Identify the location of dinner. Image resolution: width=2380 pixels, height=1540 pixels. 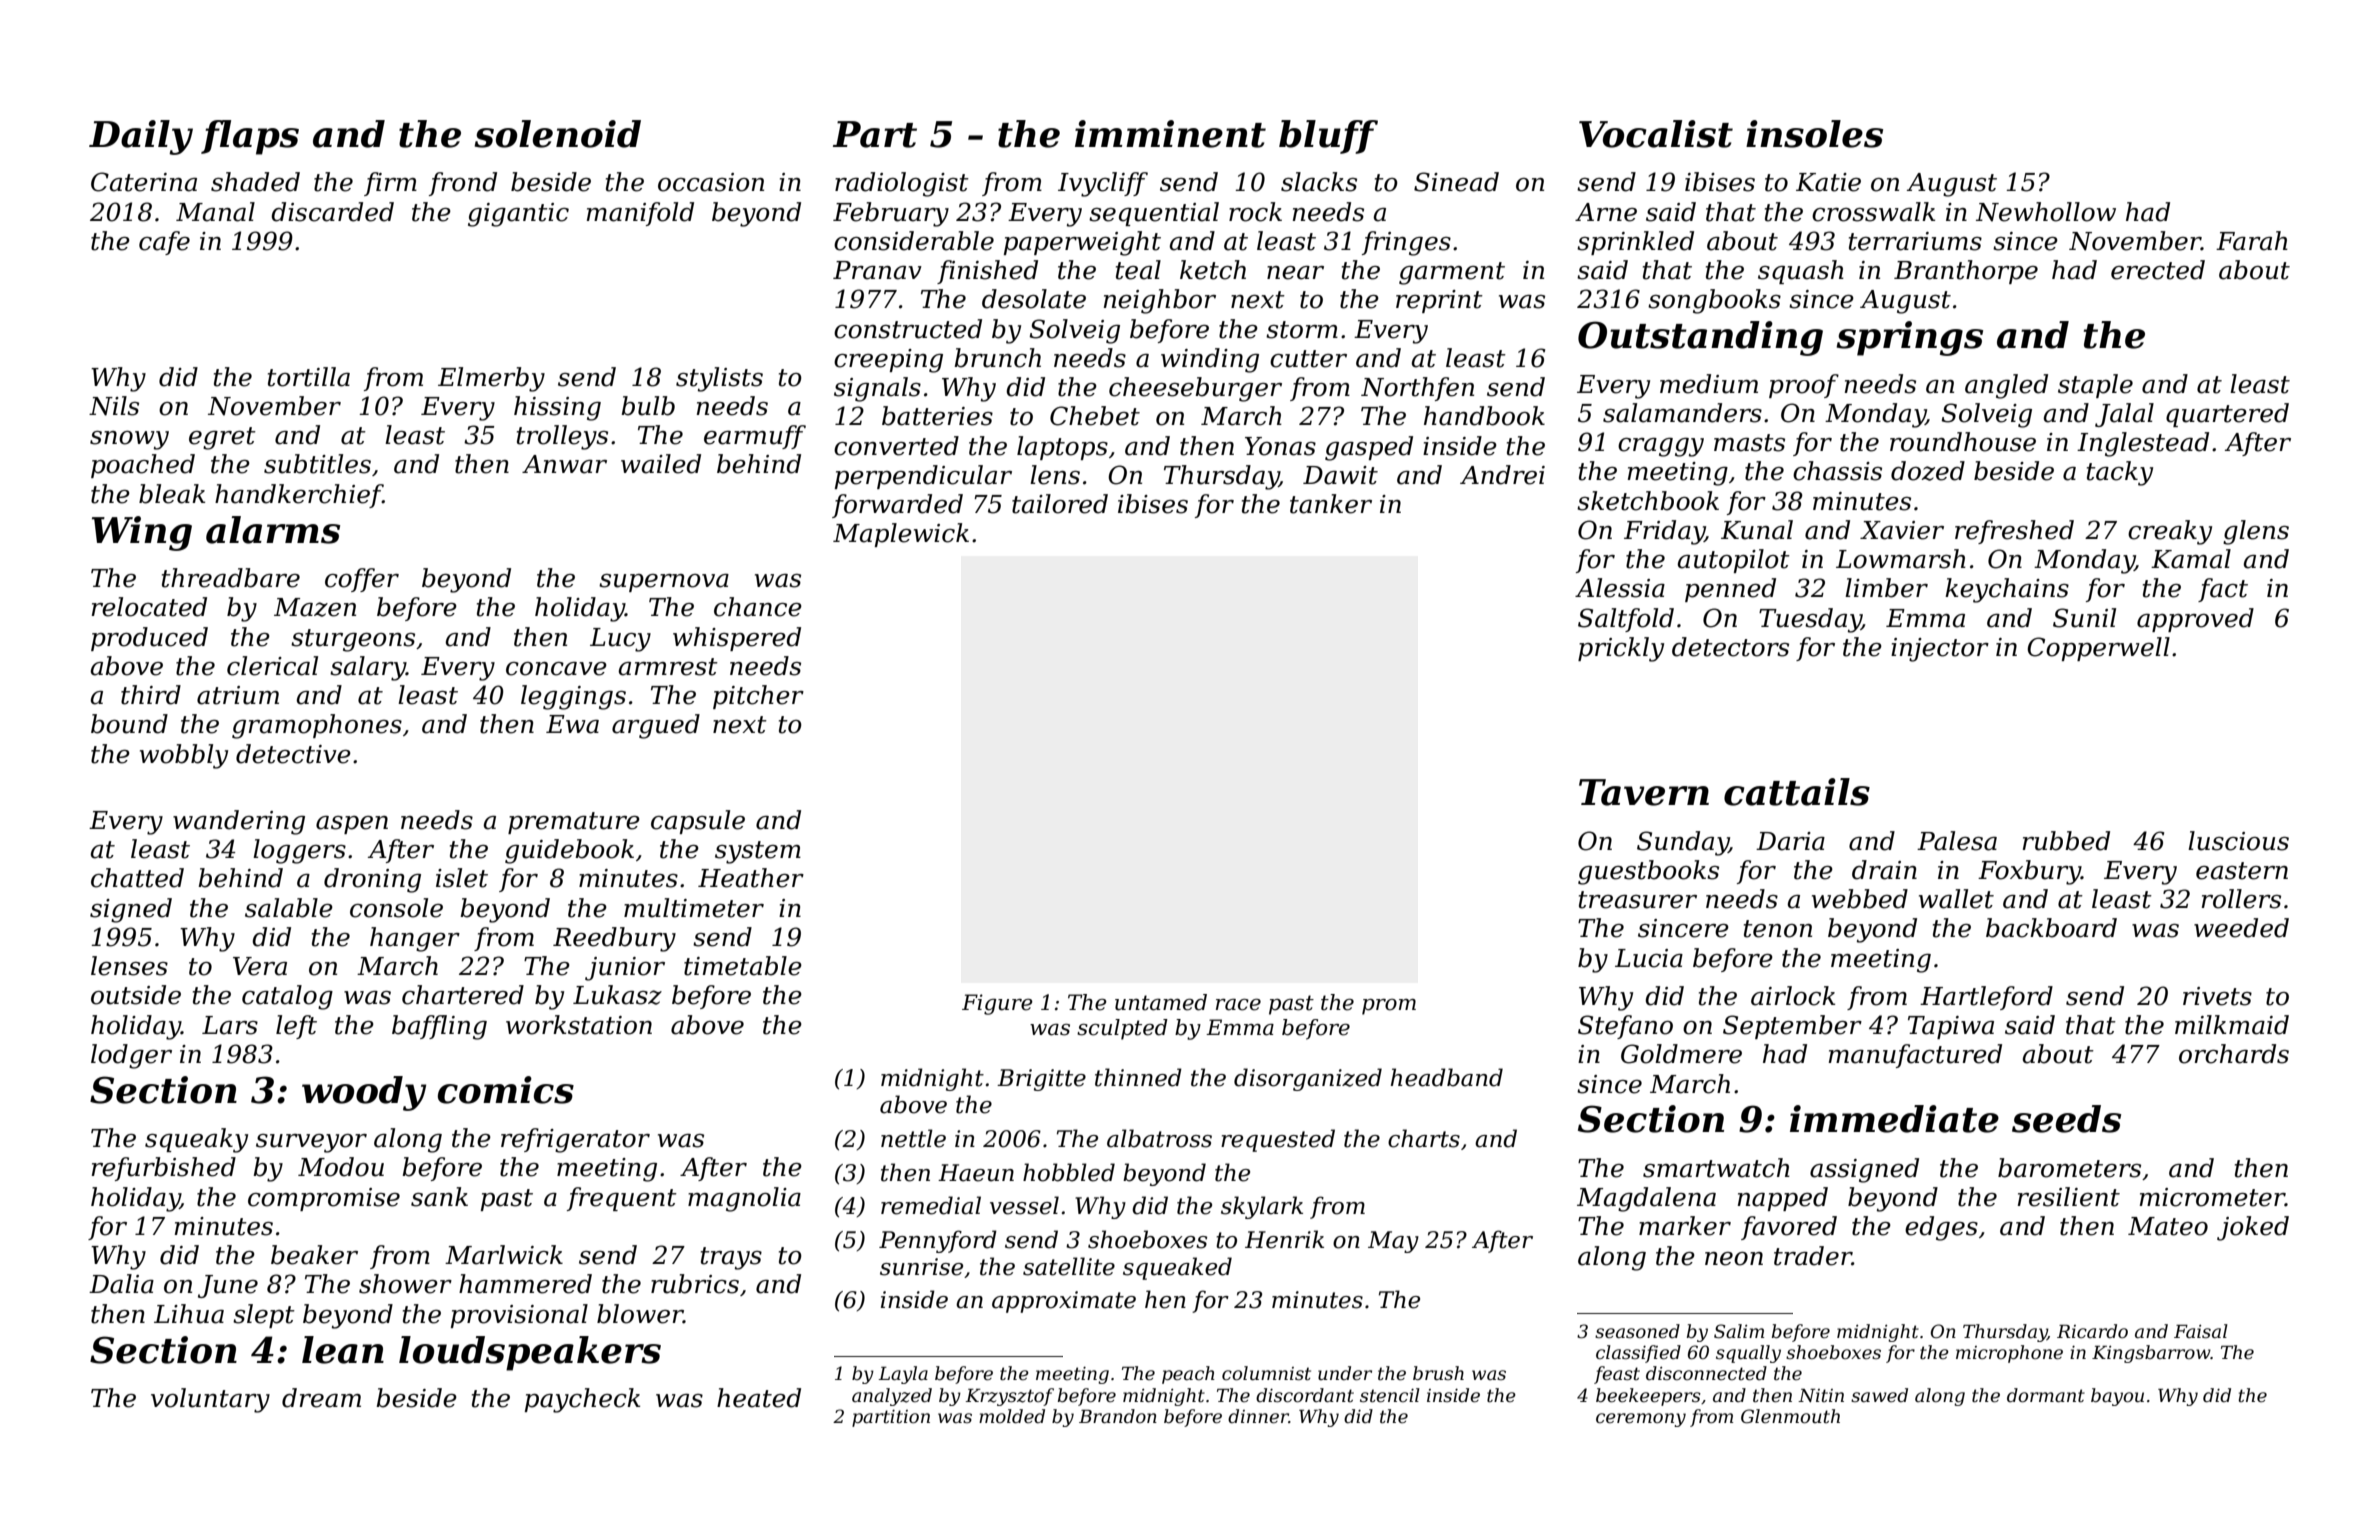
(1258, 1416).
